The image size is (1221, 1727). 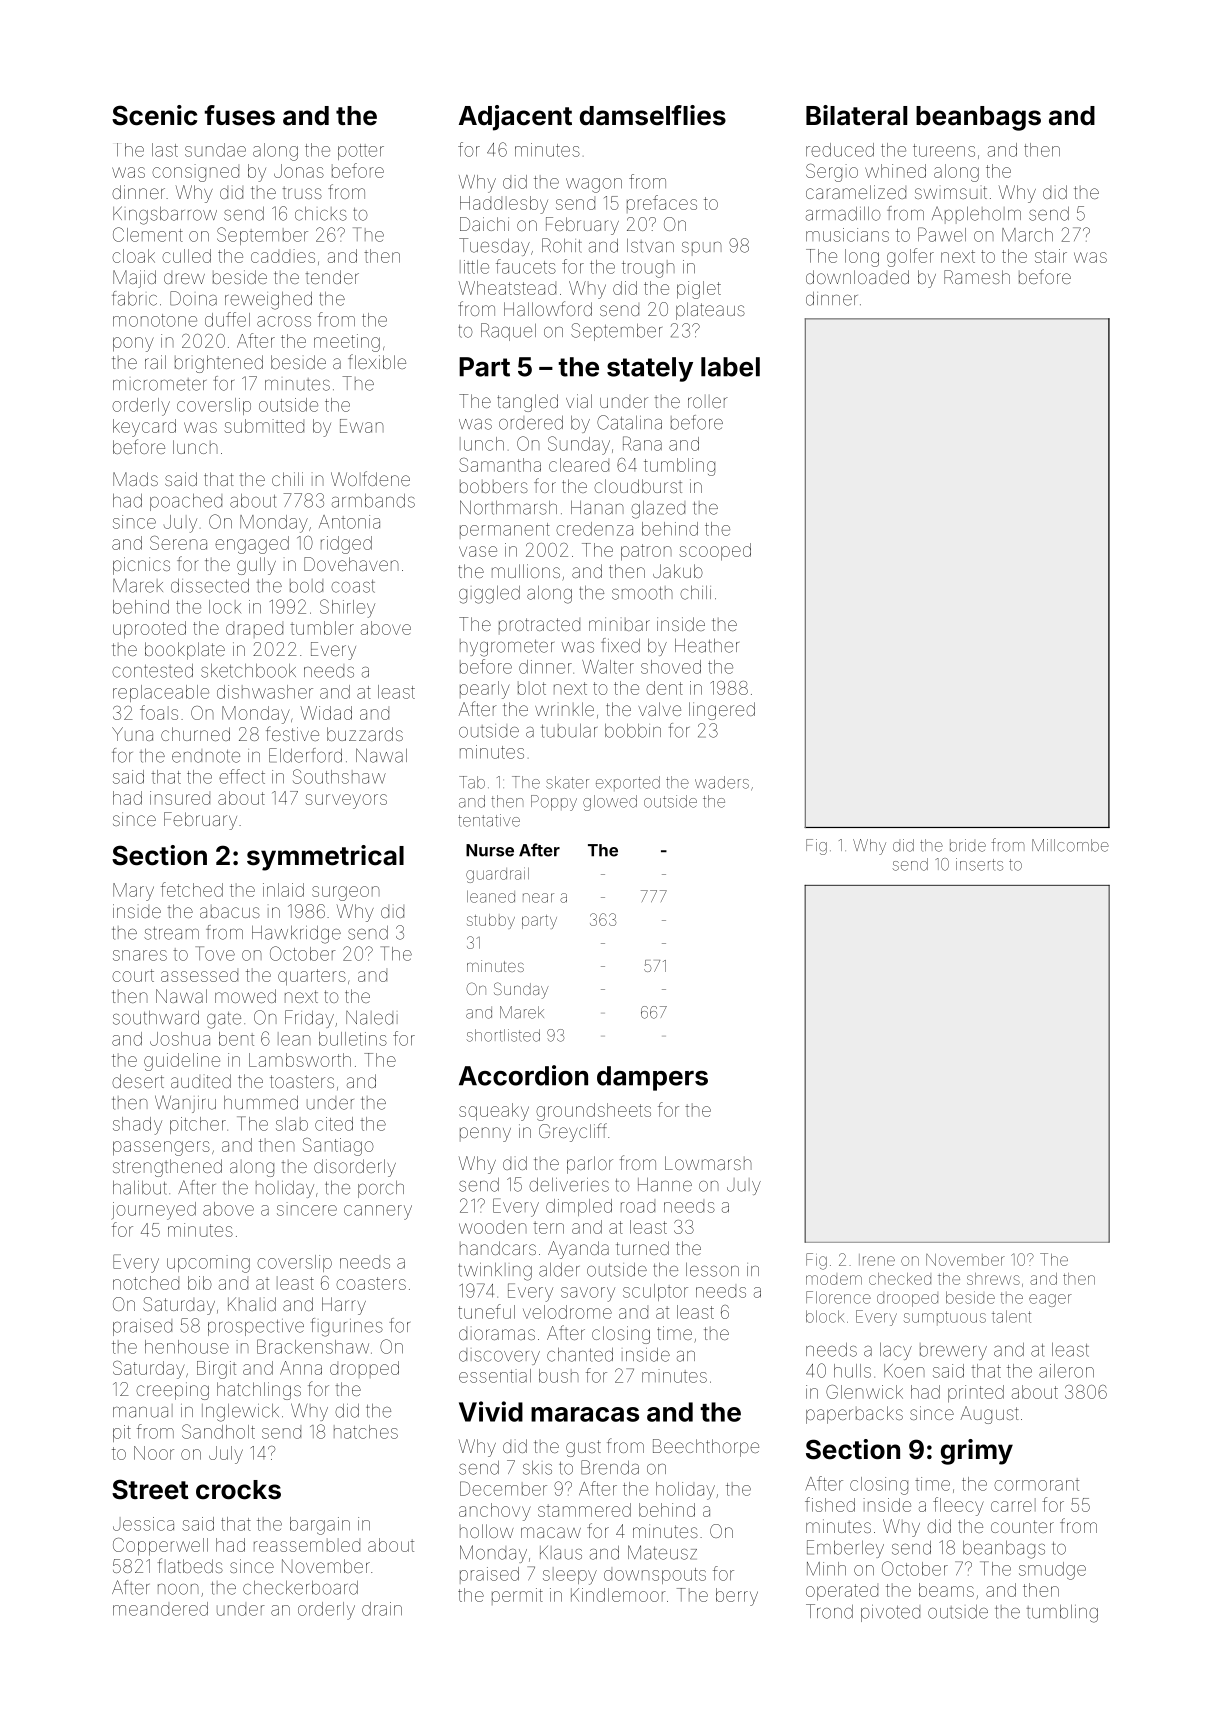 What do you see at coordinates (708, 1163) in the document?
I see `Lowmarsh` at bounding box center [708, 1163].
